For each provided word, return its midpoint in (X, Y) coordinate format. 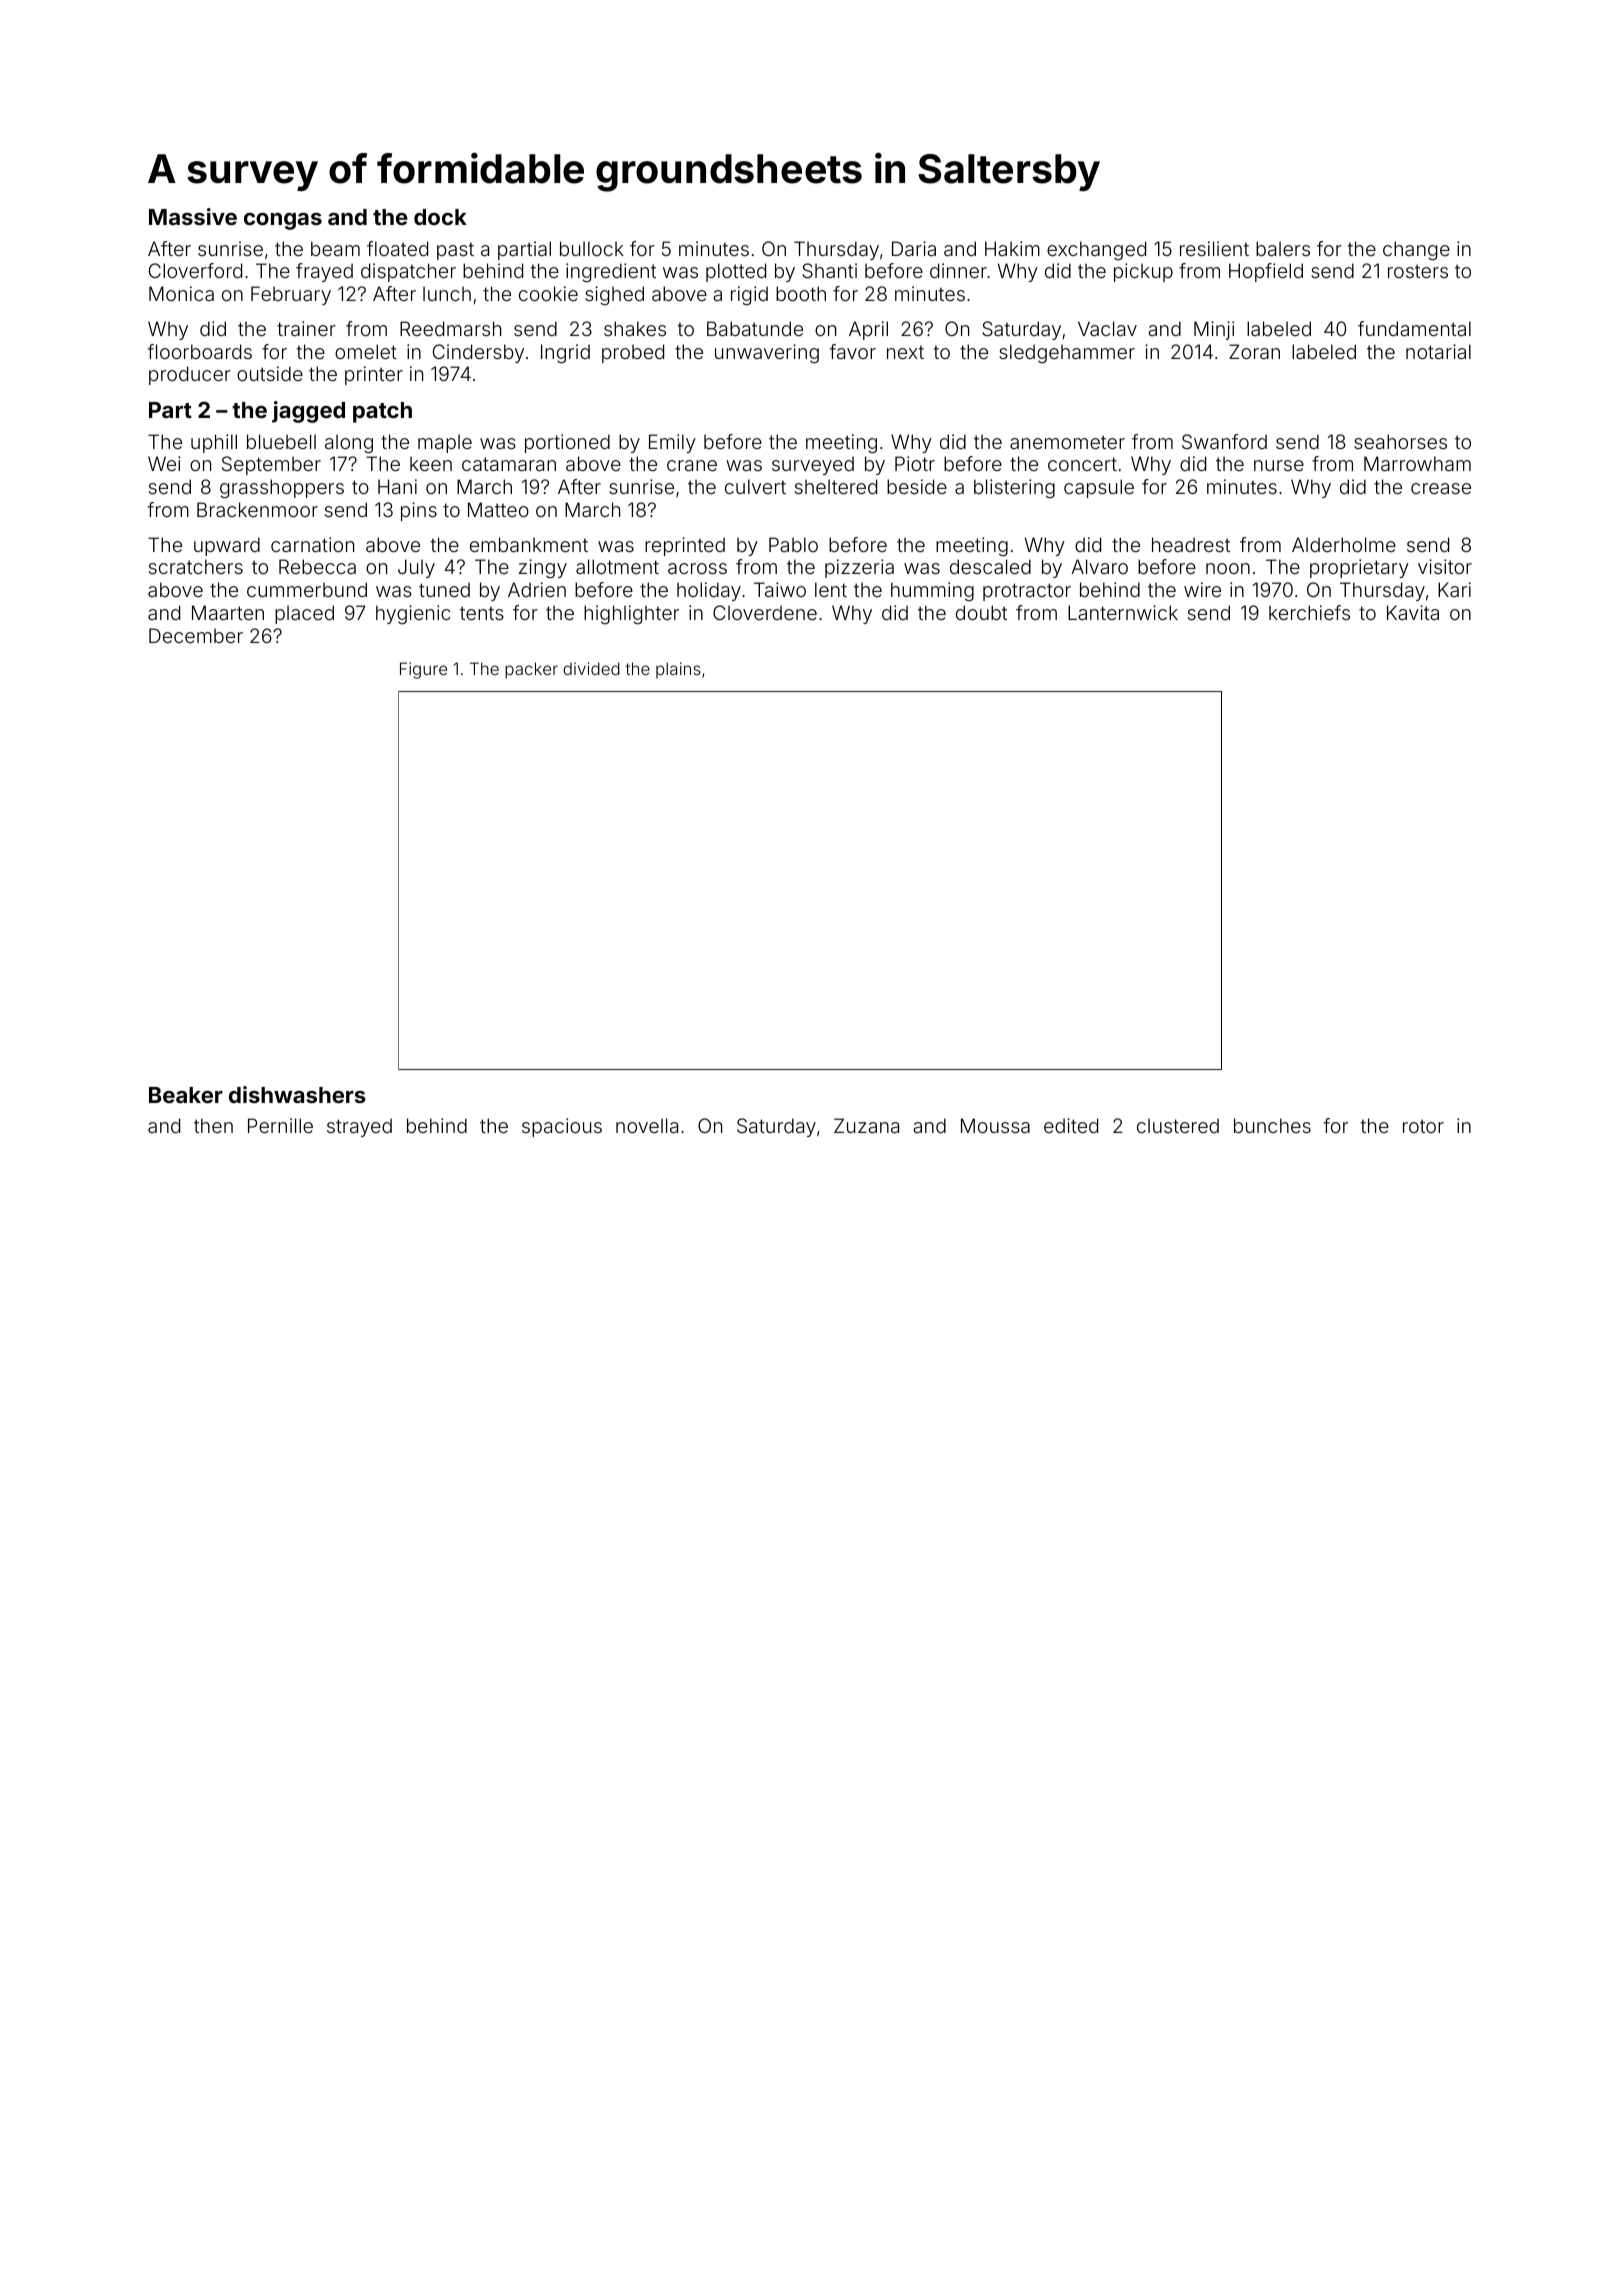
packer (531, 670)
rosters (1418, 271)
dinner (958, 270)
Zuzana (866, 1125)
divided (591, 668)
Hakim (1012, 248)
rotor (1423, 1126)
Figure (423, 670)
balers (1283, 248)
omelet (366, 351)
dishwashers (297, 1094)
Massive (193, 216)
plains (678, 670)
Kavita (1413, 612)
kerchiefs (1309, 612)
